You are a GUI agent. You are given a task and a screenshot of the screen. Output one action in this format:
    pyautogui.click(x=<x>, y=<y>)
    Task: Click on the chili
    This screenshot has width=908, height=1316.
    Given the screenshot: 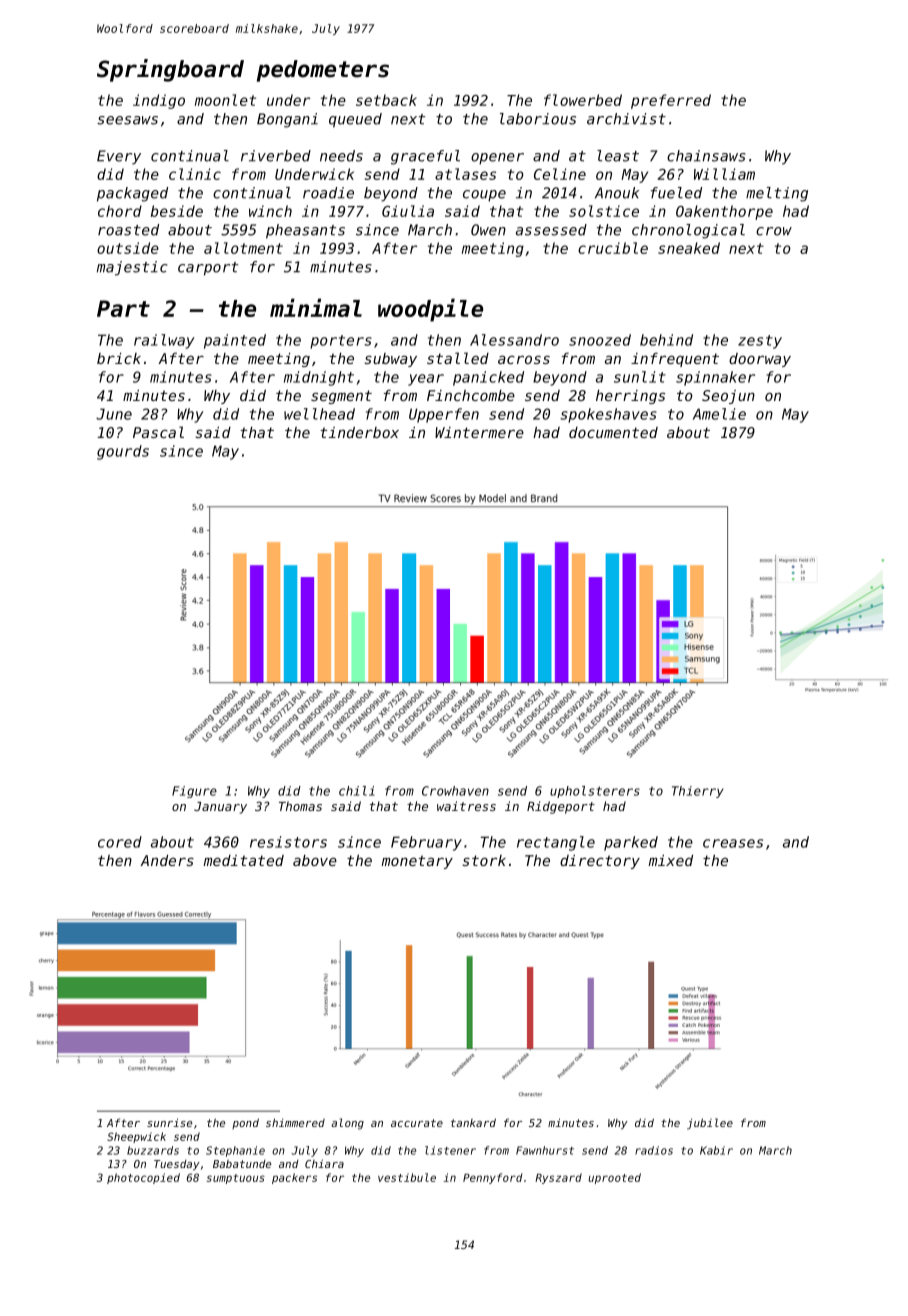 What is the action you would take?
    pyautogui.click(x=357, y=791)
